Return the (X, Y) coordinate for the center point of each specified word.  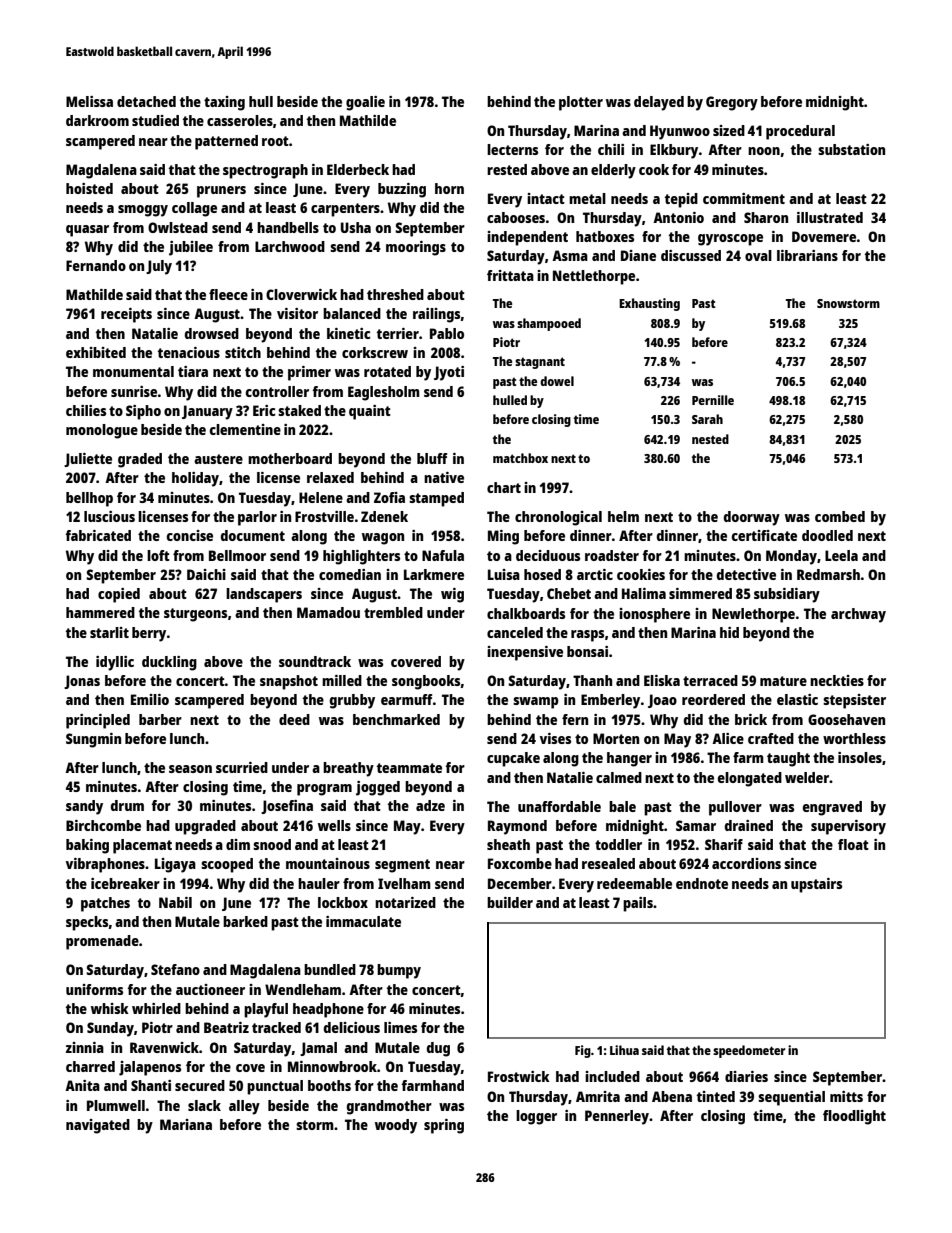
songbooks (426, 682)
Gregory (732, 103)
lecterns (512, 149)
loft (158, 555)
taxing (224, 103)
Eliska (662, 680)
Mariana (186, 1124)
